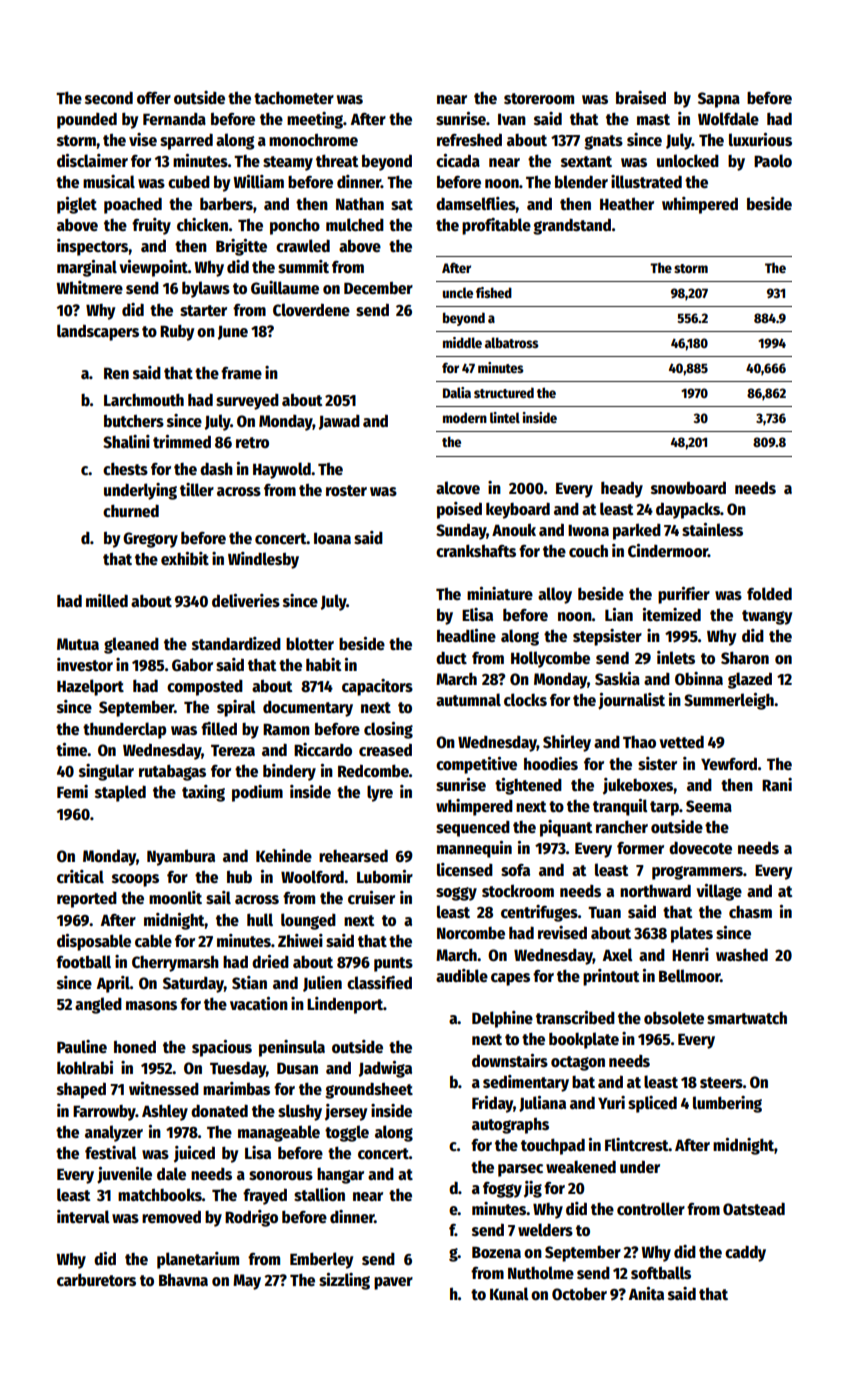 The width and height of the image is (849, 1400). I want to click on crawled, so click(303, 246).
